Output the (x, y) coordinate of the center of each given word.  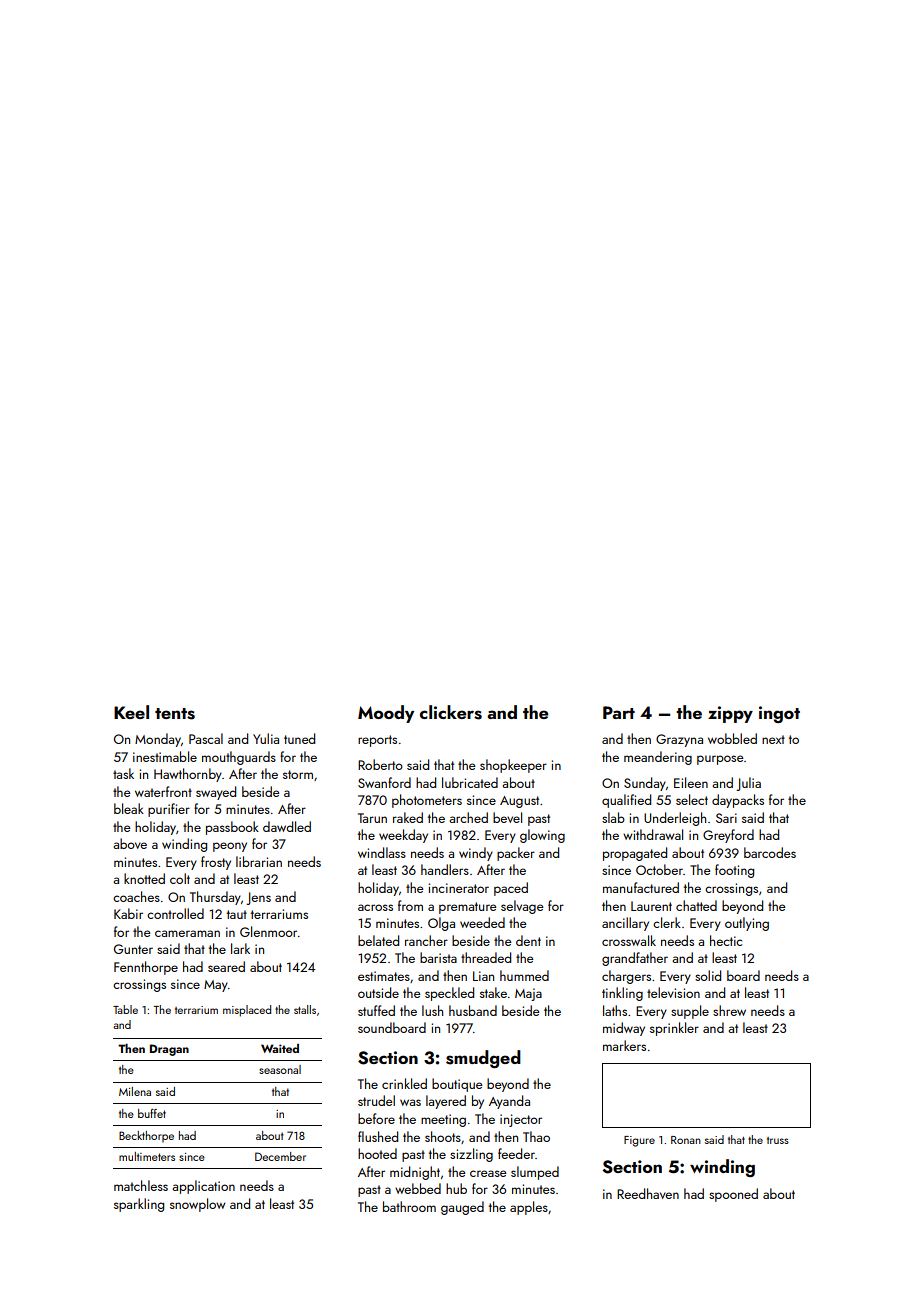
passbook (232, 828)
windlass (382, 852)
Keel (131, 712)
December (280, 1156)
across (375, 907)
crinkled (404, 1083)
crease (488, 1173)
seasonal (280, 1069)
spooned (733, 1195)
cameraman (187, 933)
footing (734, 871)
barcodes (770, 852)
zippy (730, 714)
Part (619, 712)
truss (778, 1140)
